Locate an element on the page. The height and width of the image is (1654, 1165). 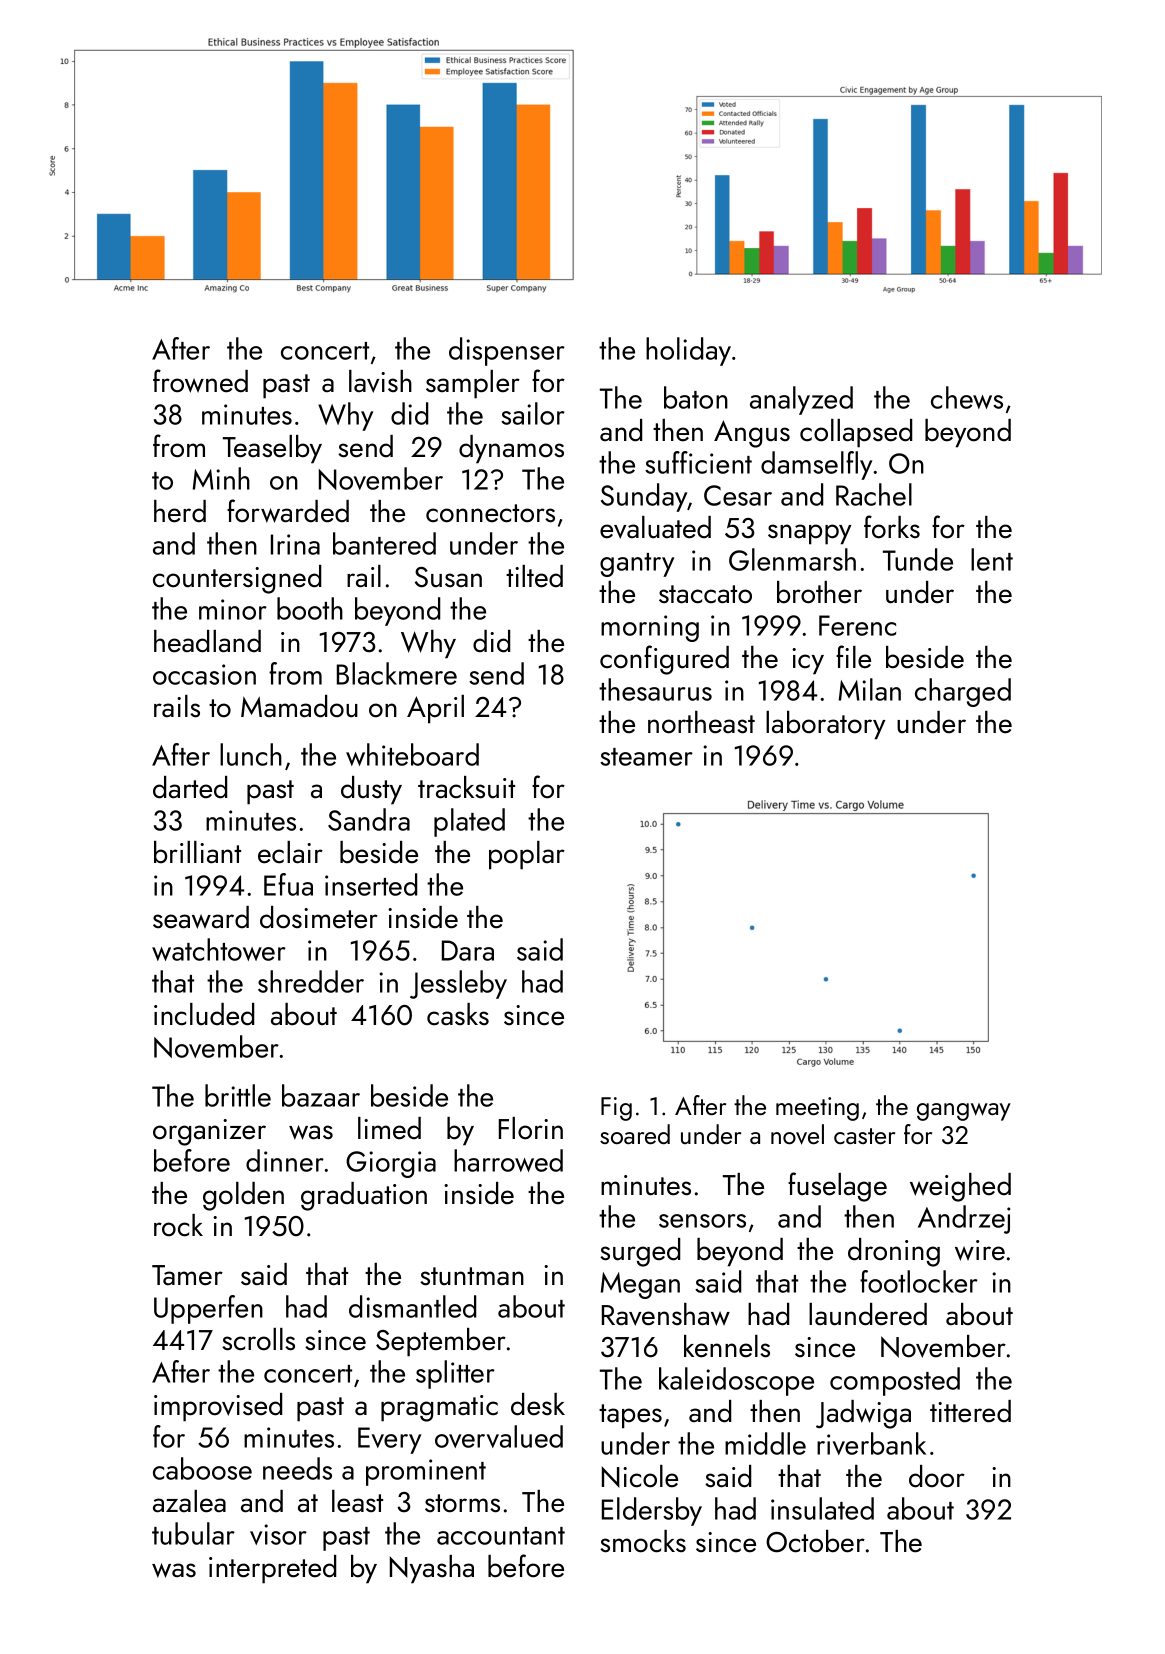
limed is located at coordinates (389, 1128).
